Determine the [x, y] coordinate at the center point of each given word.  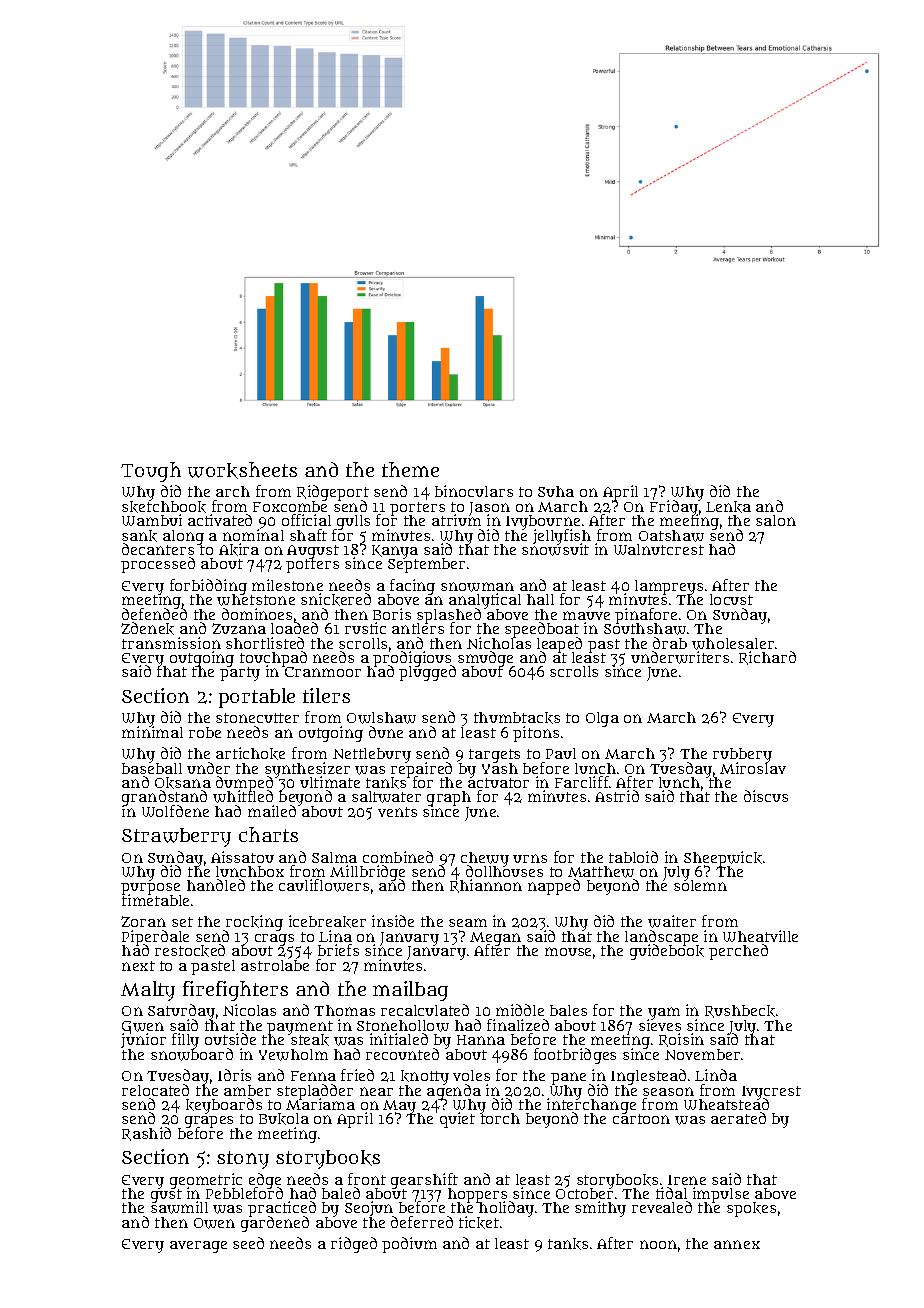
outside [230, 1039]
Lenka [728, 507]
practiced [282, 1209]
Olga [602, 719]
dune [386, 732]
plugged [427, 674]
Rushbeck [740, 1011]
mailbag [410, 991]
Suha [556, 491]
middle [520, 1010]
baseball [152, 768]
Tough [151, 472]
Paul [561, 753]
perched [738, 952]
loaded [294, 628]
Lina [335, 936]
